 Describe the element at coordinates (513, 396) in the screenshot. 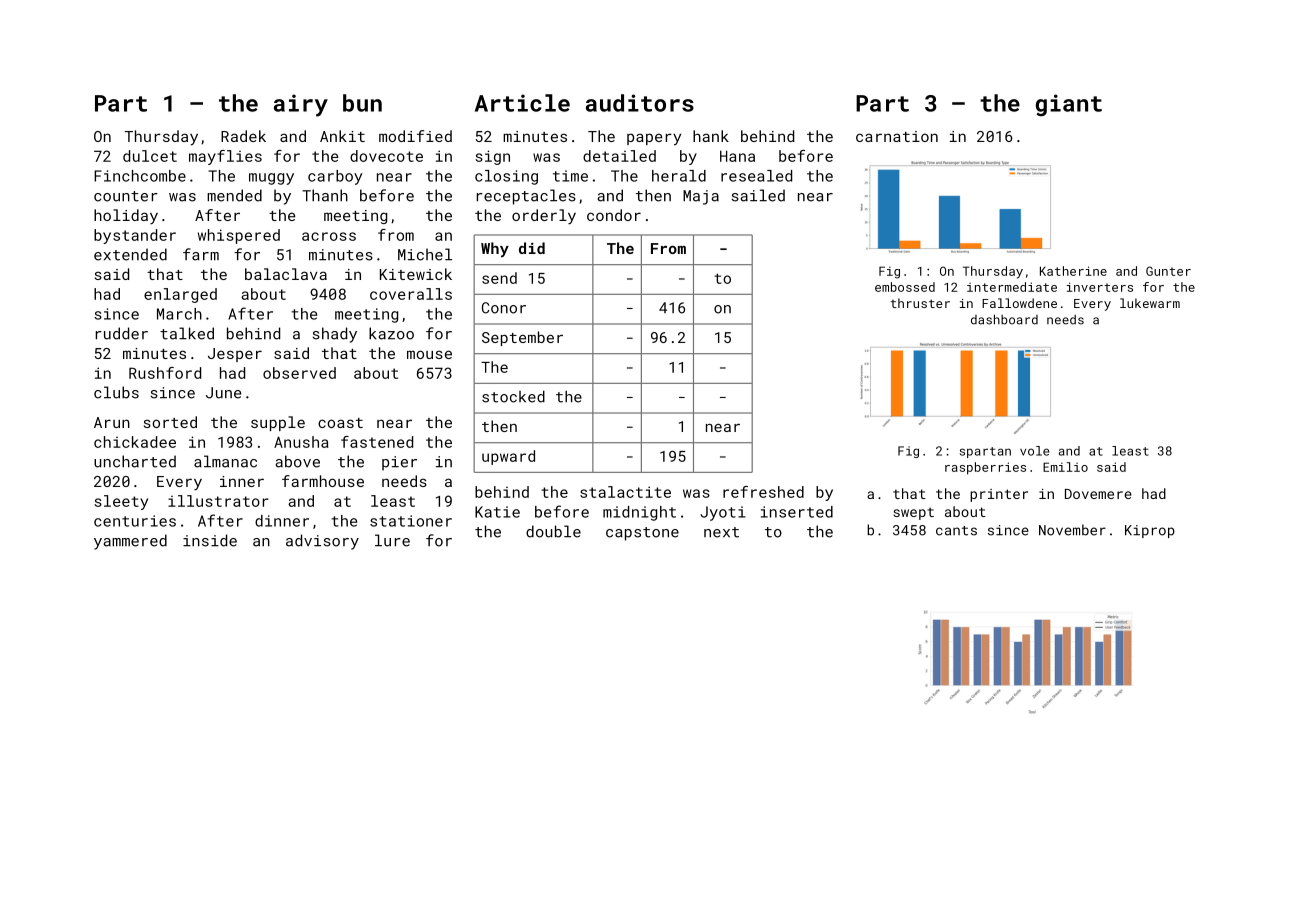

I see `stocked` at that location.
